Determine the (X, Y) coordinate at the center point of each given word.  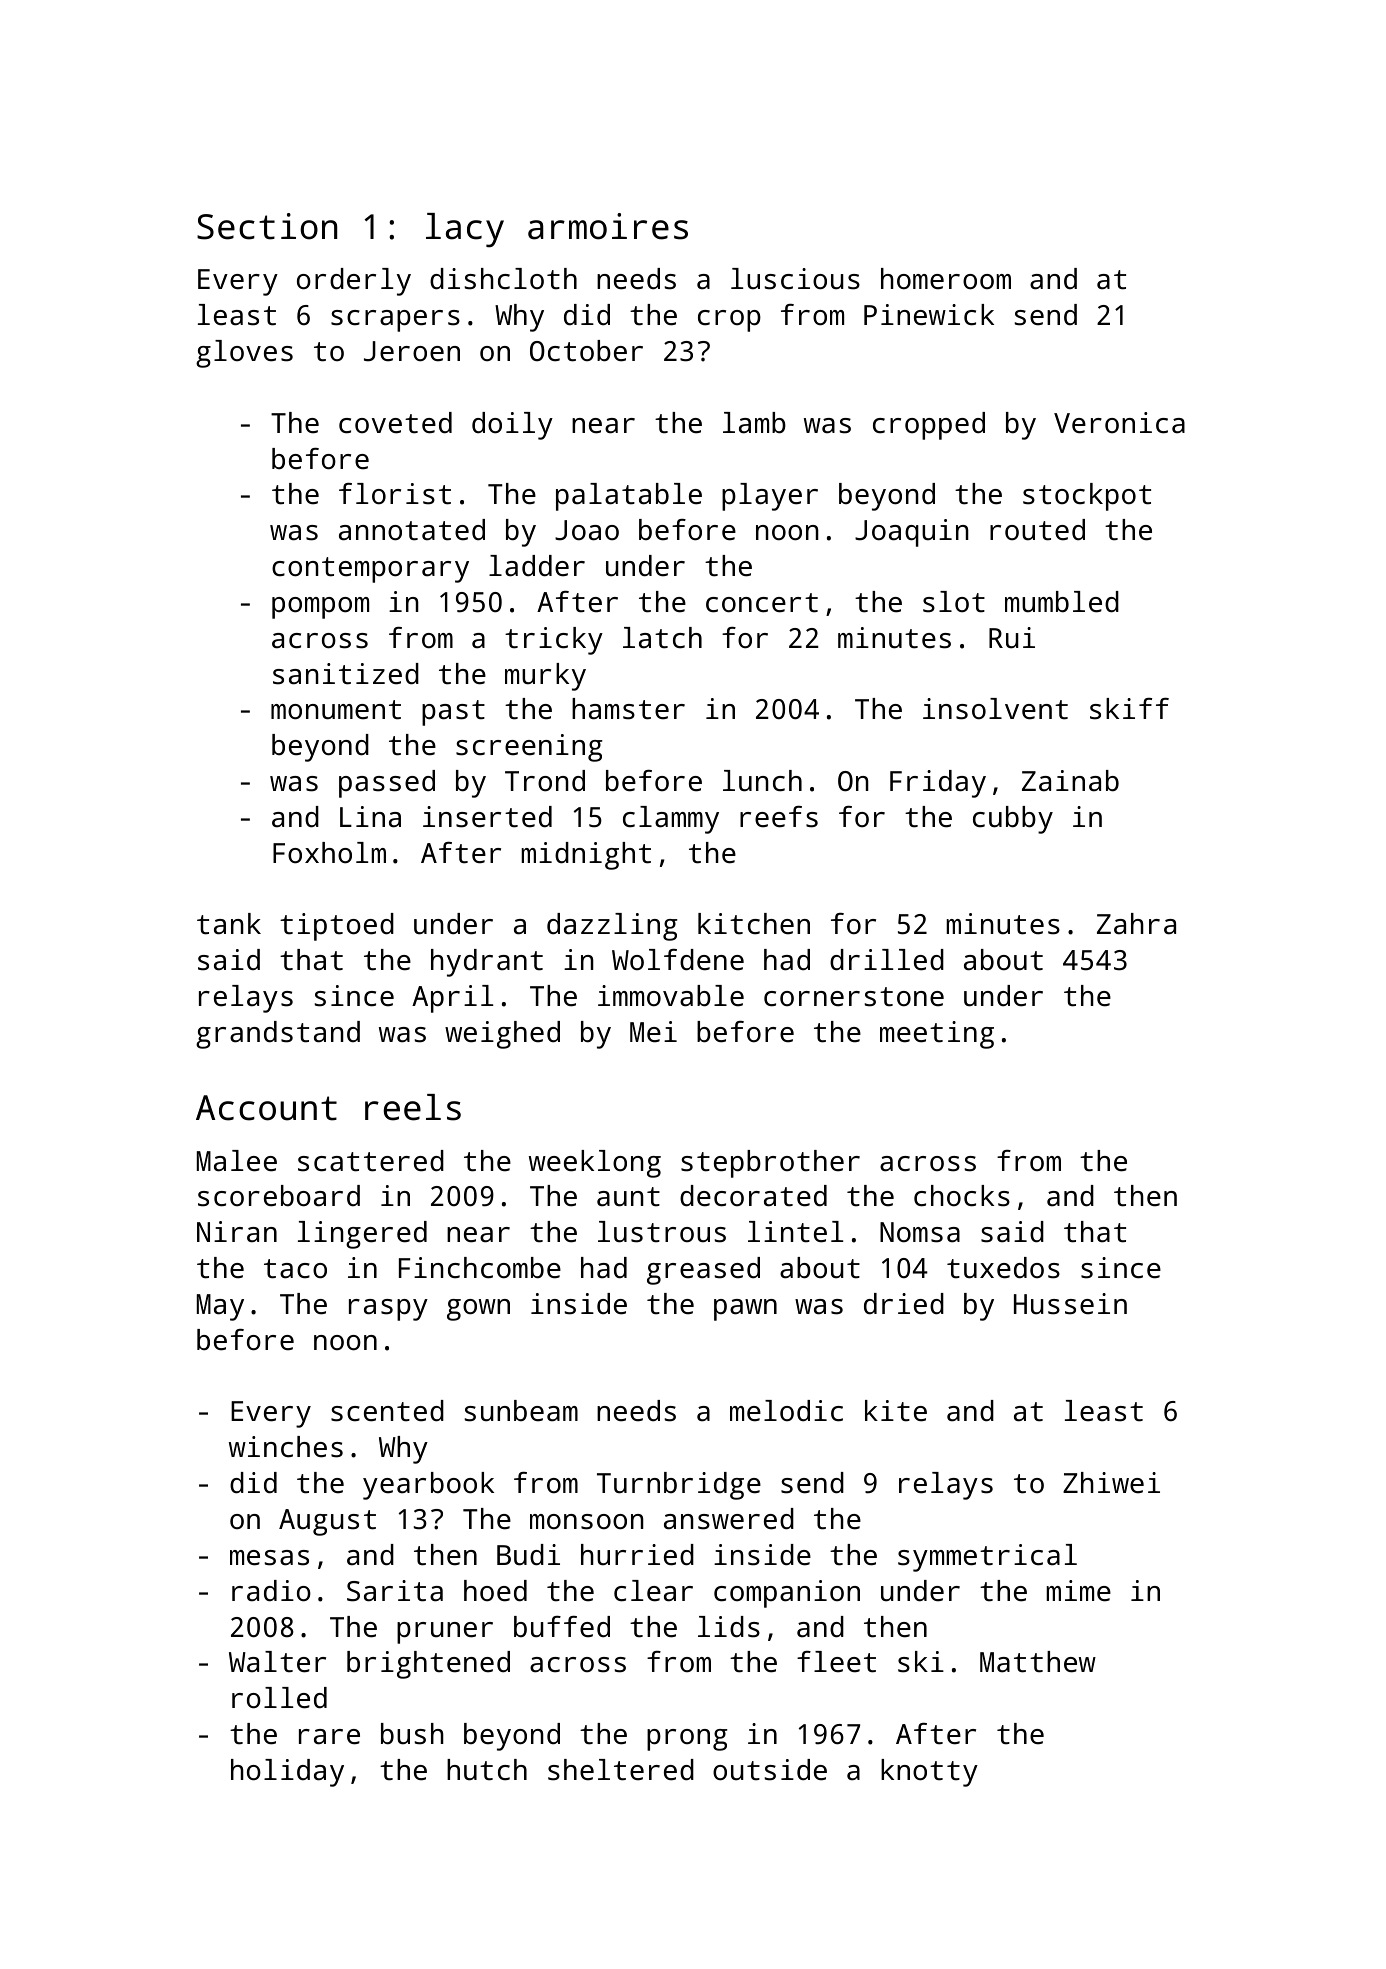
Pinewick (929, 315)
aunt (628, 1197)
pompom (320, 608)
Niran (237, 1232)
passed (387, 784)
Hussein (1070, 1304)
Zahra (1136, 924)
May (220, 1307)
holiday (287, 1773)
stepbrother (770, 1164)
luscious (795, 279)
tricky (554, 641)
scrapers (395, 321)
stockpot (1087, 497)
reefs (779, 817)
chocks (962, 1196)
